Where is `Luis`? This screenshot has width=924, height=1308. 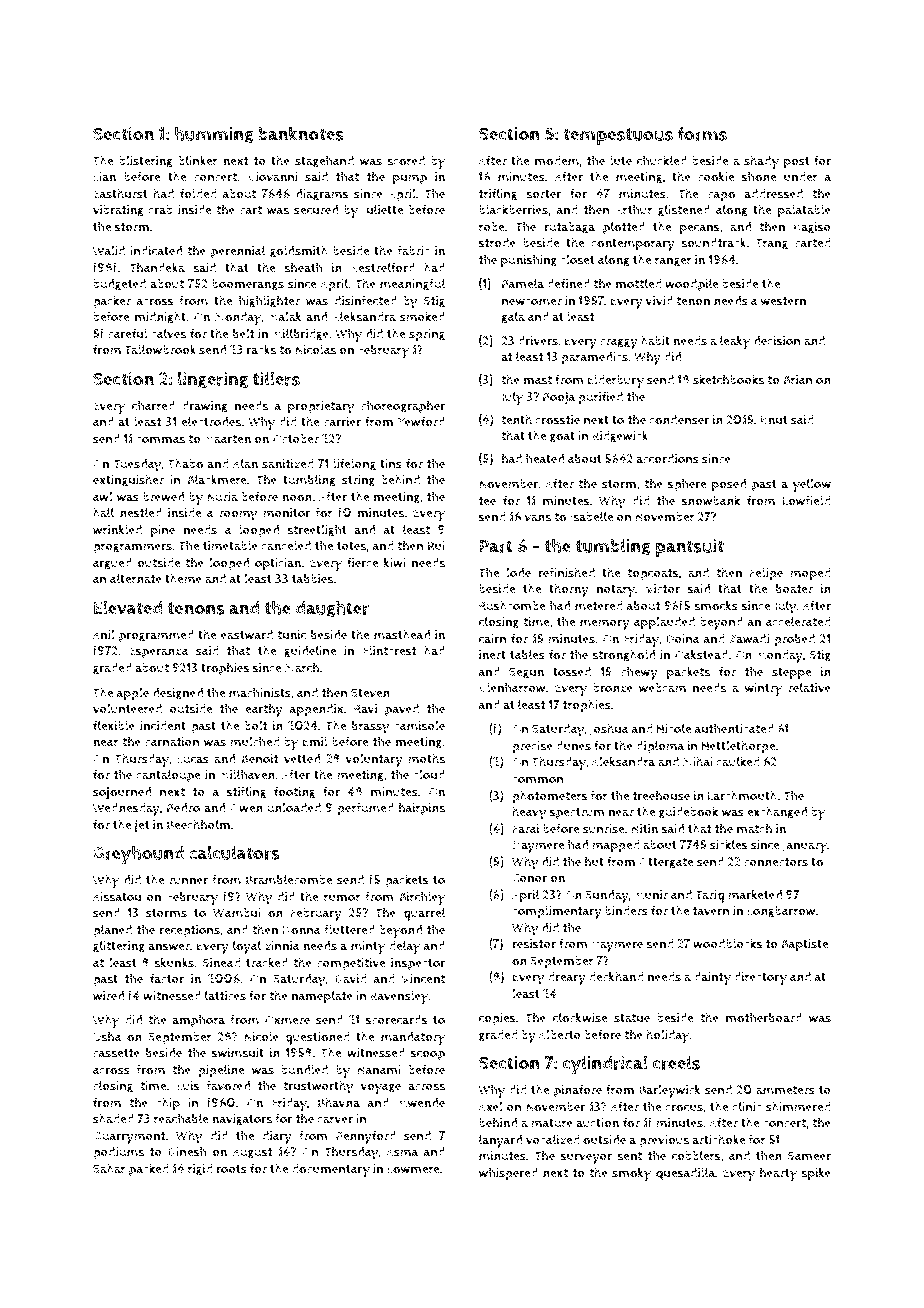 Luis is located at coordinates (188, 1086).
